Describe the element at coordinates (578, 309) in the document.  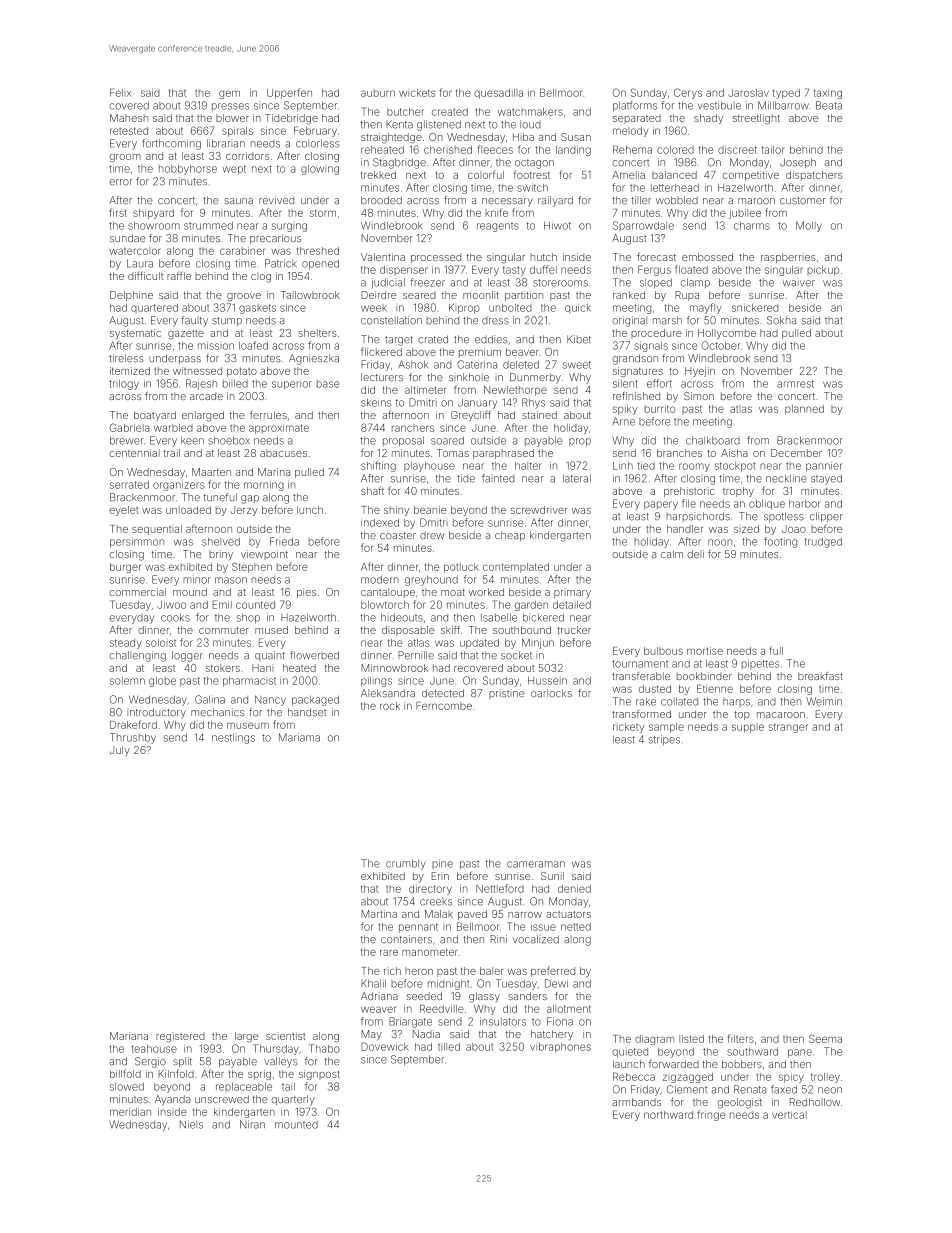
I see `quick` at that location.
